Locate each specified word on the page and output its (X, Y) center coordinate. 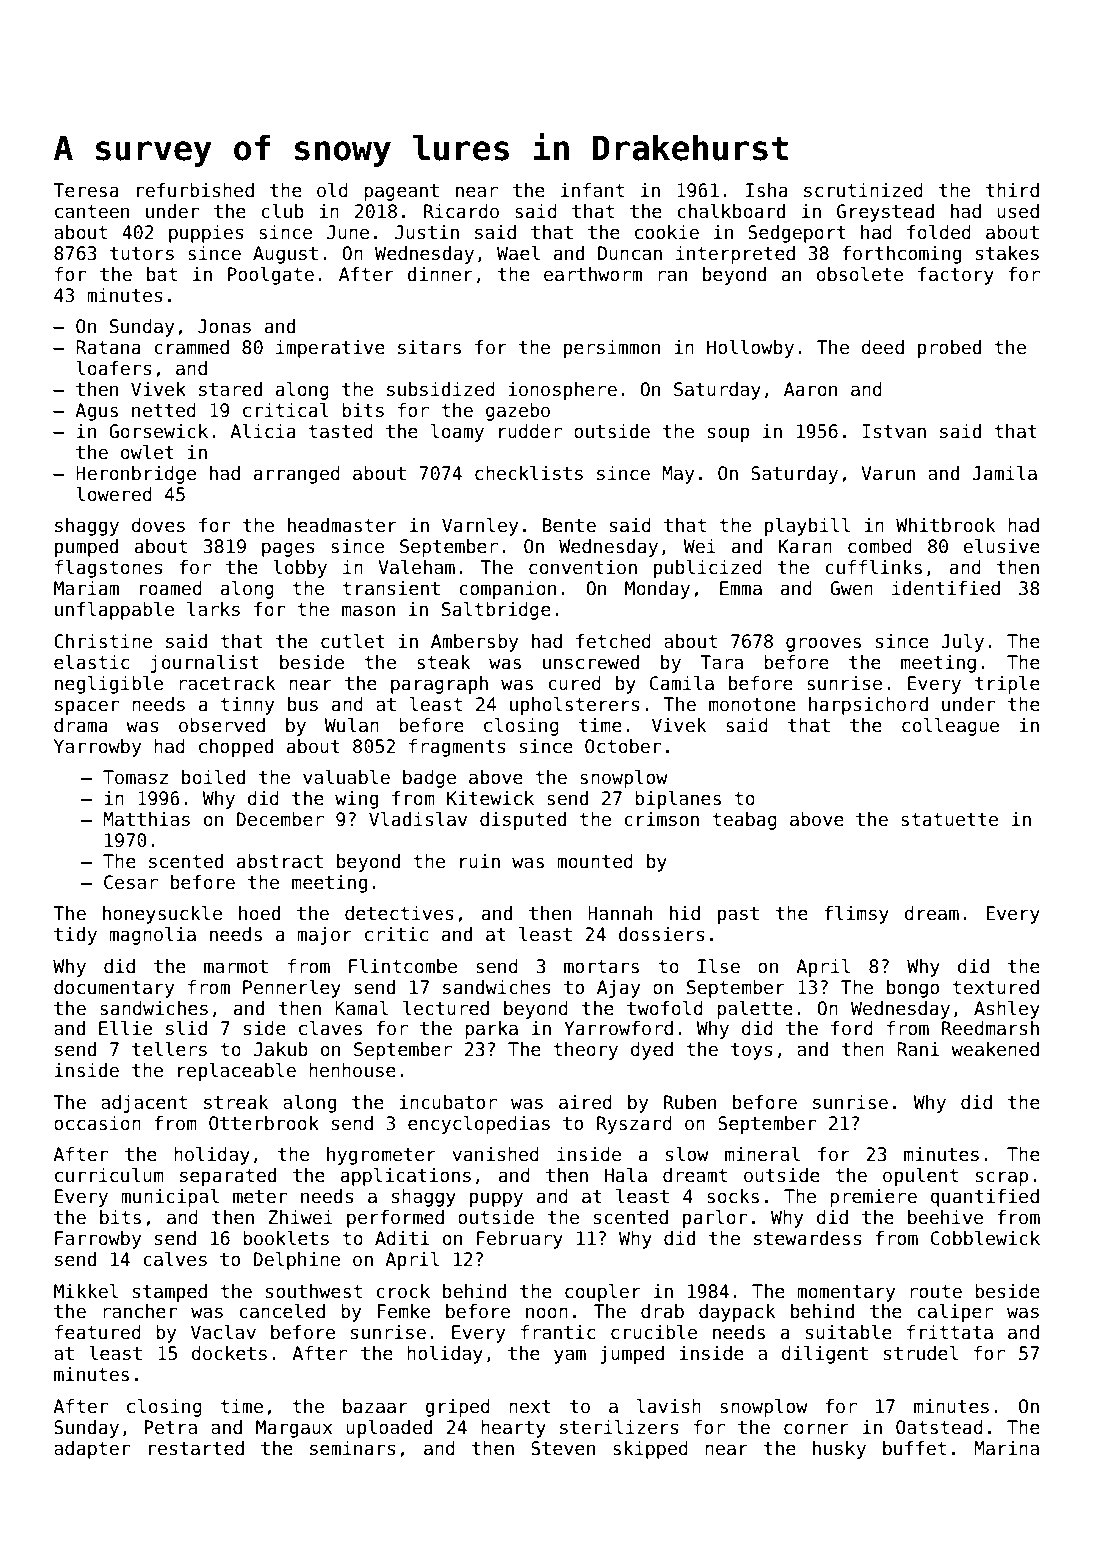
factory (956, 276)
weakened (995, 1049)
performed (395, 1219)
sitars (429, 347)
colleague (950, 727)
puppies (206, 234)
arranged (297, 475)
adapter (92, 1450)
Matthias (146, 819)
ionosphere (562, 391)
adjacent (144, 1104)
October (623, 746)
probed (949, 349)
